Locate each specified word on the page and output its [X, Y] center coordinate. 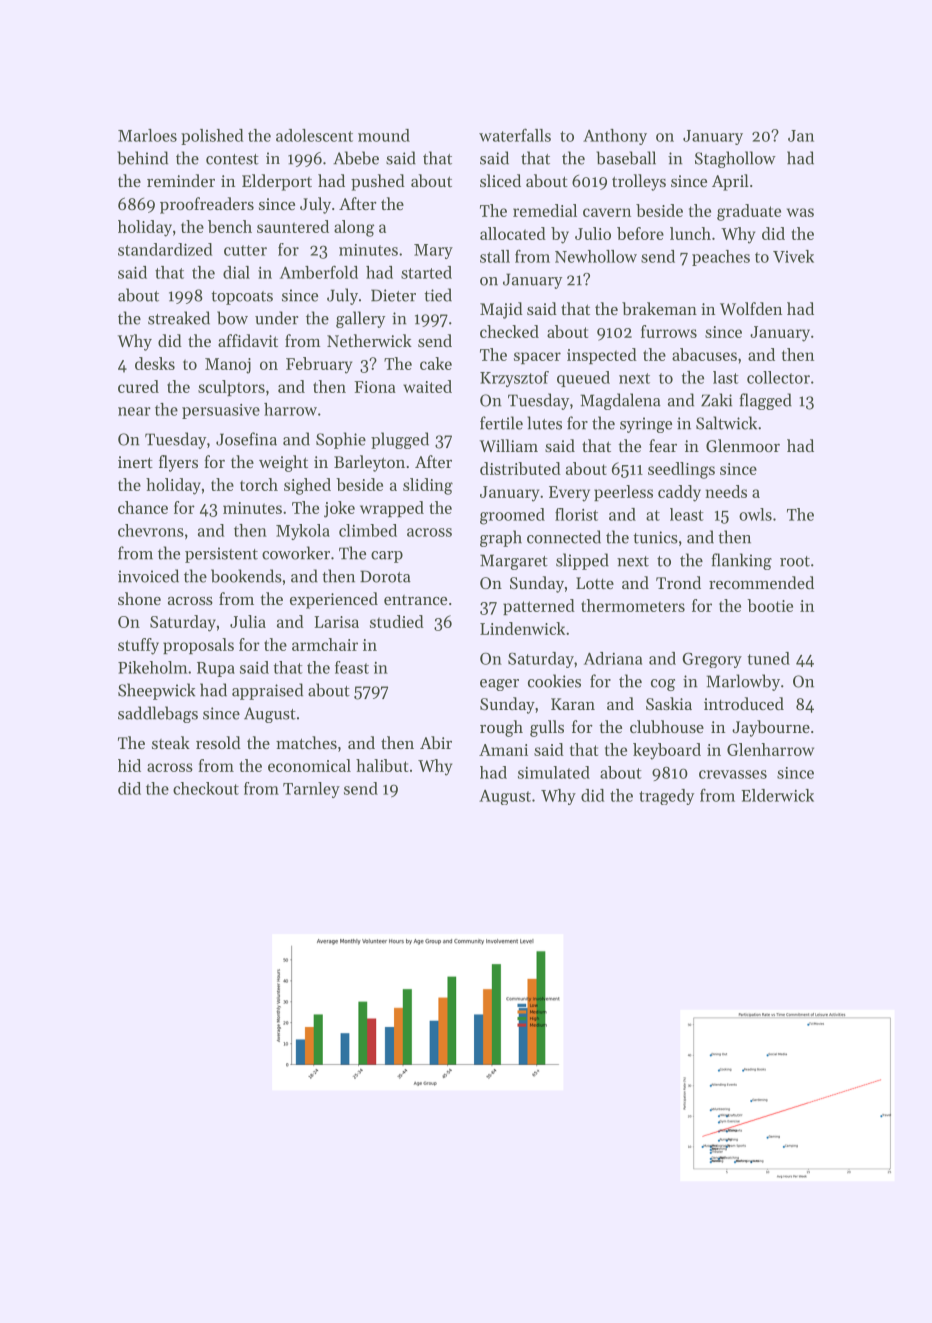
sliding [428, 486]
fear [663, 445]
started [426, 272]
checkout [206, 788]
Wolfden [751, 308]
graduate [749, 212]
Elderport [277, 182]
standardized [165, 249]
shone [139, 598]
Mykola [303, 532]
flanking [741, 561]
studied [397, 621]
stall [495, 256]
